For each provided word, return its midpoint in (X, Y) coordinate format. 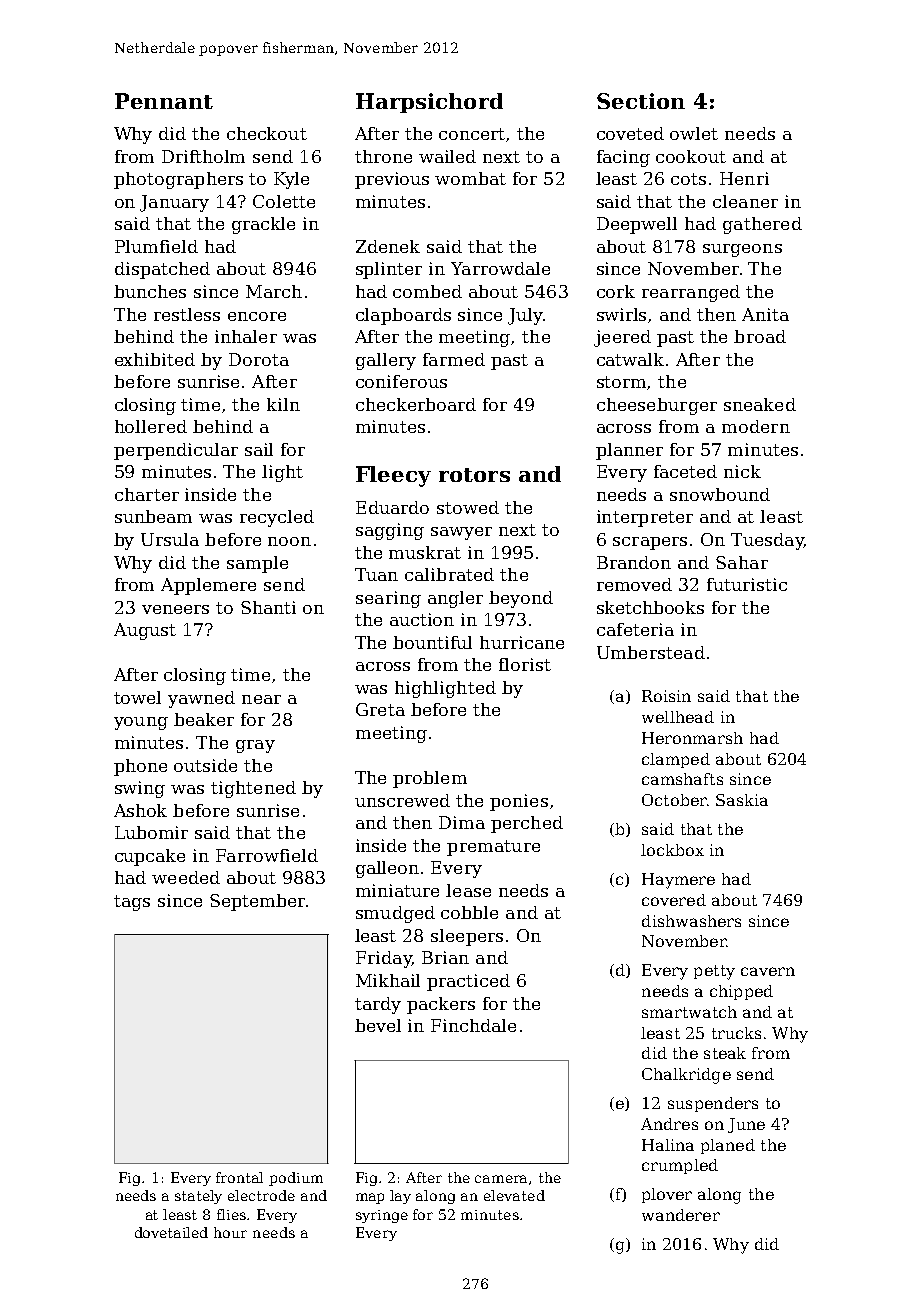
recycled (277, 518)
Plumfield (156, 246)
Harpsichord (429, 103)
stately (198, 1197)
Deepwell (637, 225)
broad (760, 336)
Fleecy (393, 476)
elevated (514, 1195)
